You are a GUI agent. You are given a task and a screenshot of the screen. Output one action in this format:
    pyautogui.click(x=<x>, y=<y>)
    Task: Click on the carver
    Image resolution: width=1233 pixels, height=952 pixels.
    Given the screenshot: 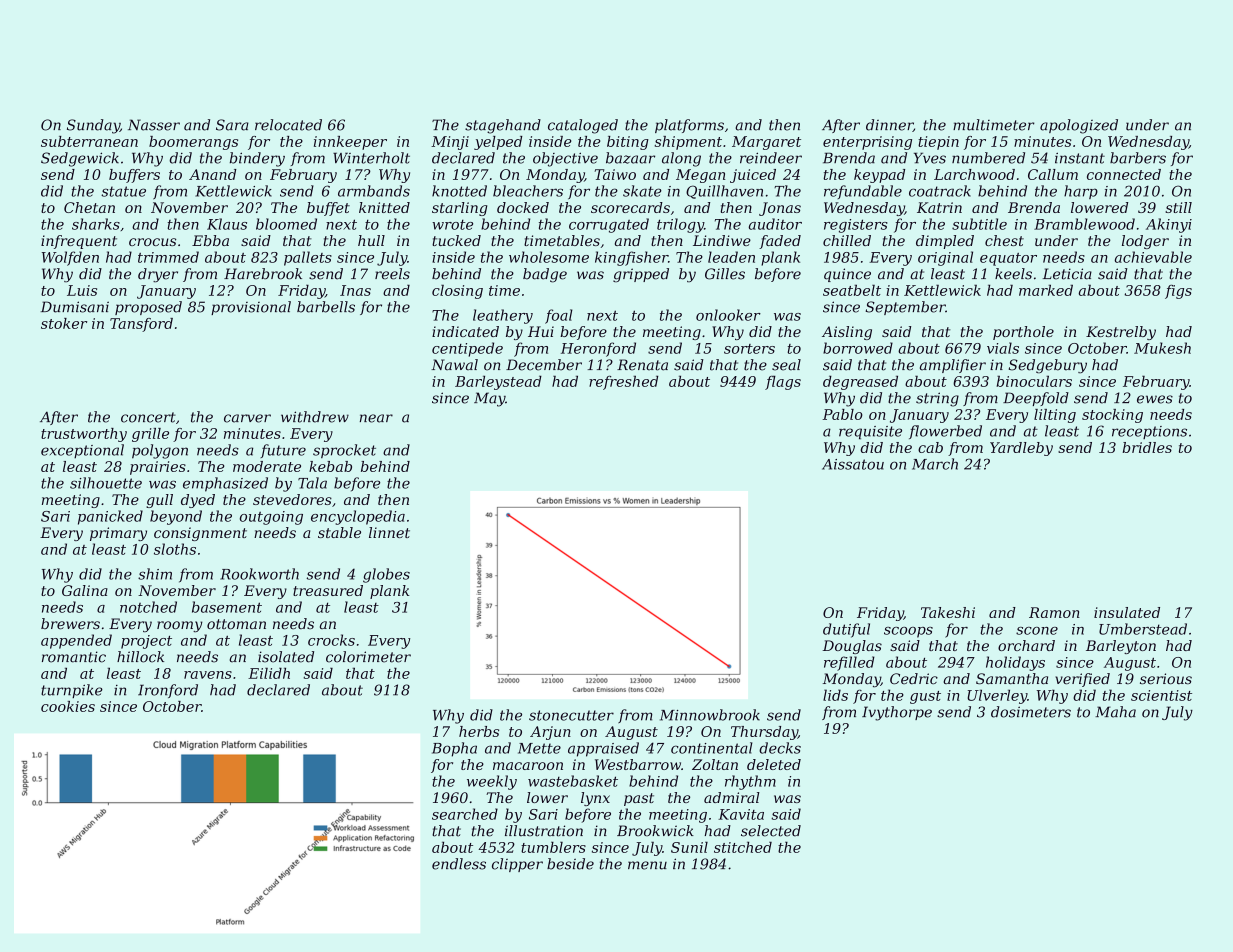 What is the action you would take?
    pyautogui.click(x=247, y=418)
